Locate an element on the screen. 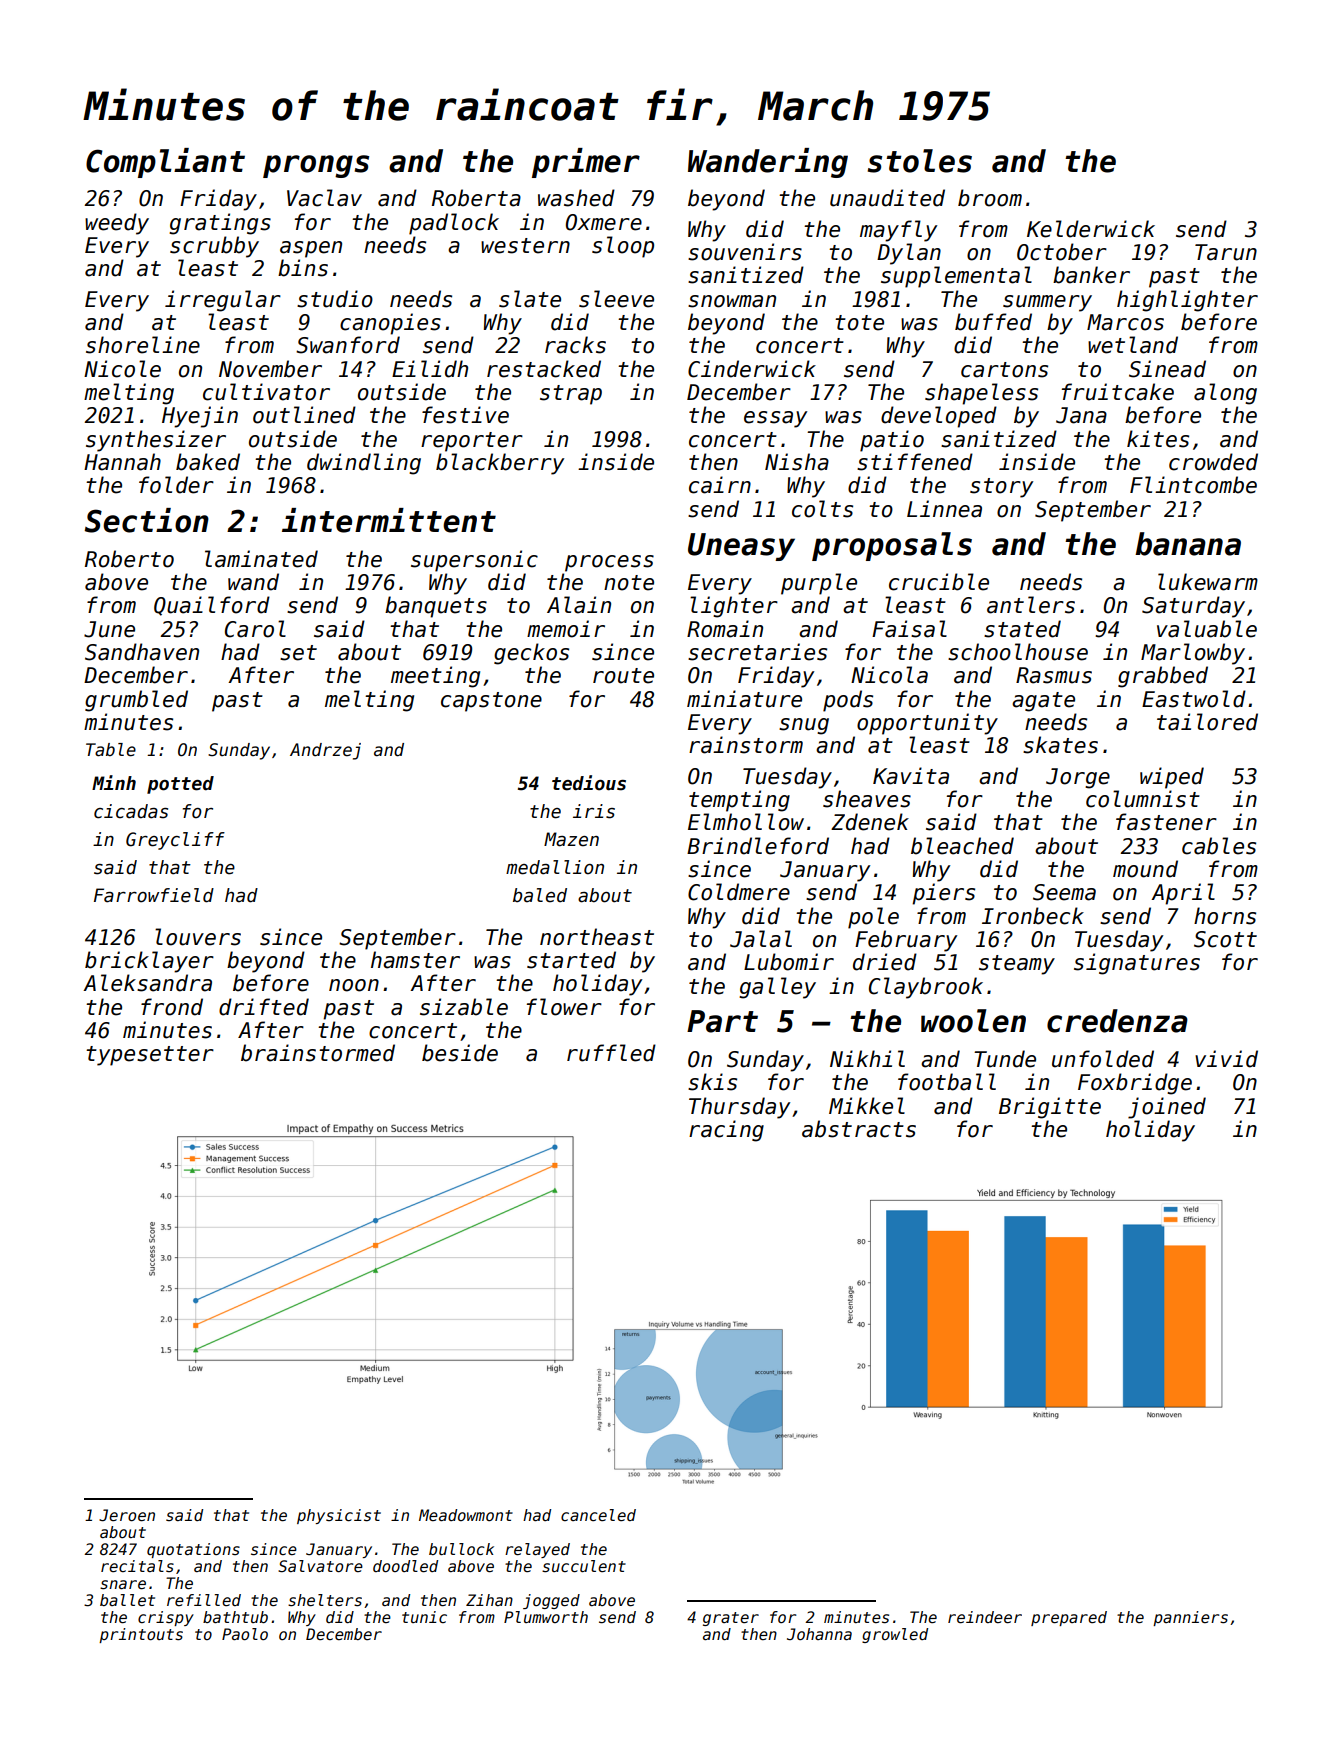 Image resolution: width=1343 pixels, height=1738 pixels. printouts is located at coordinates (141, 1635).
